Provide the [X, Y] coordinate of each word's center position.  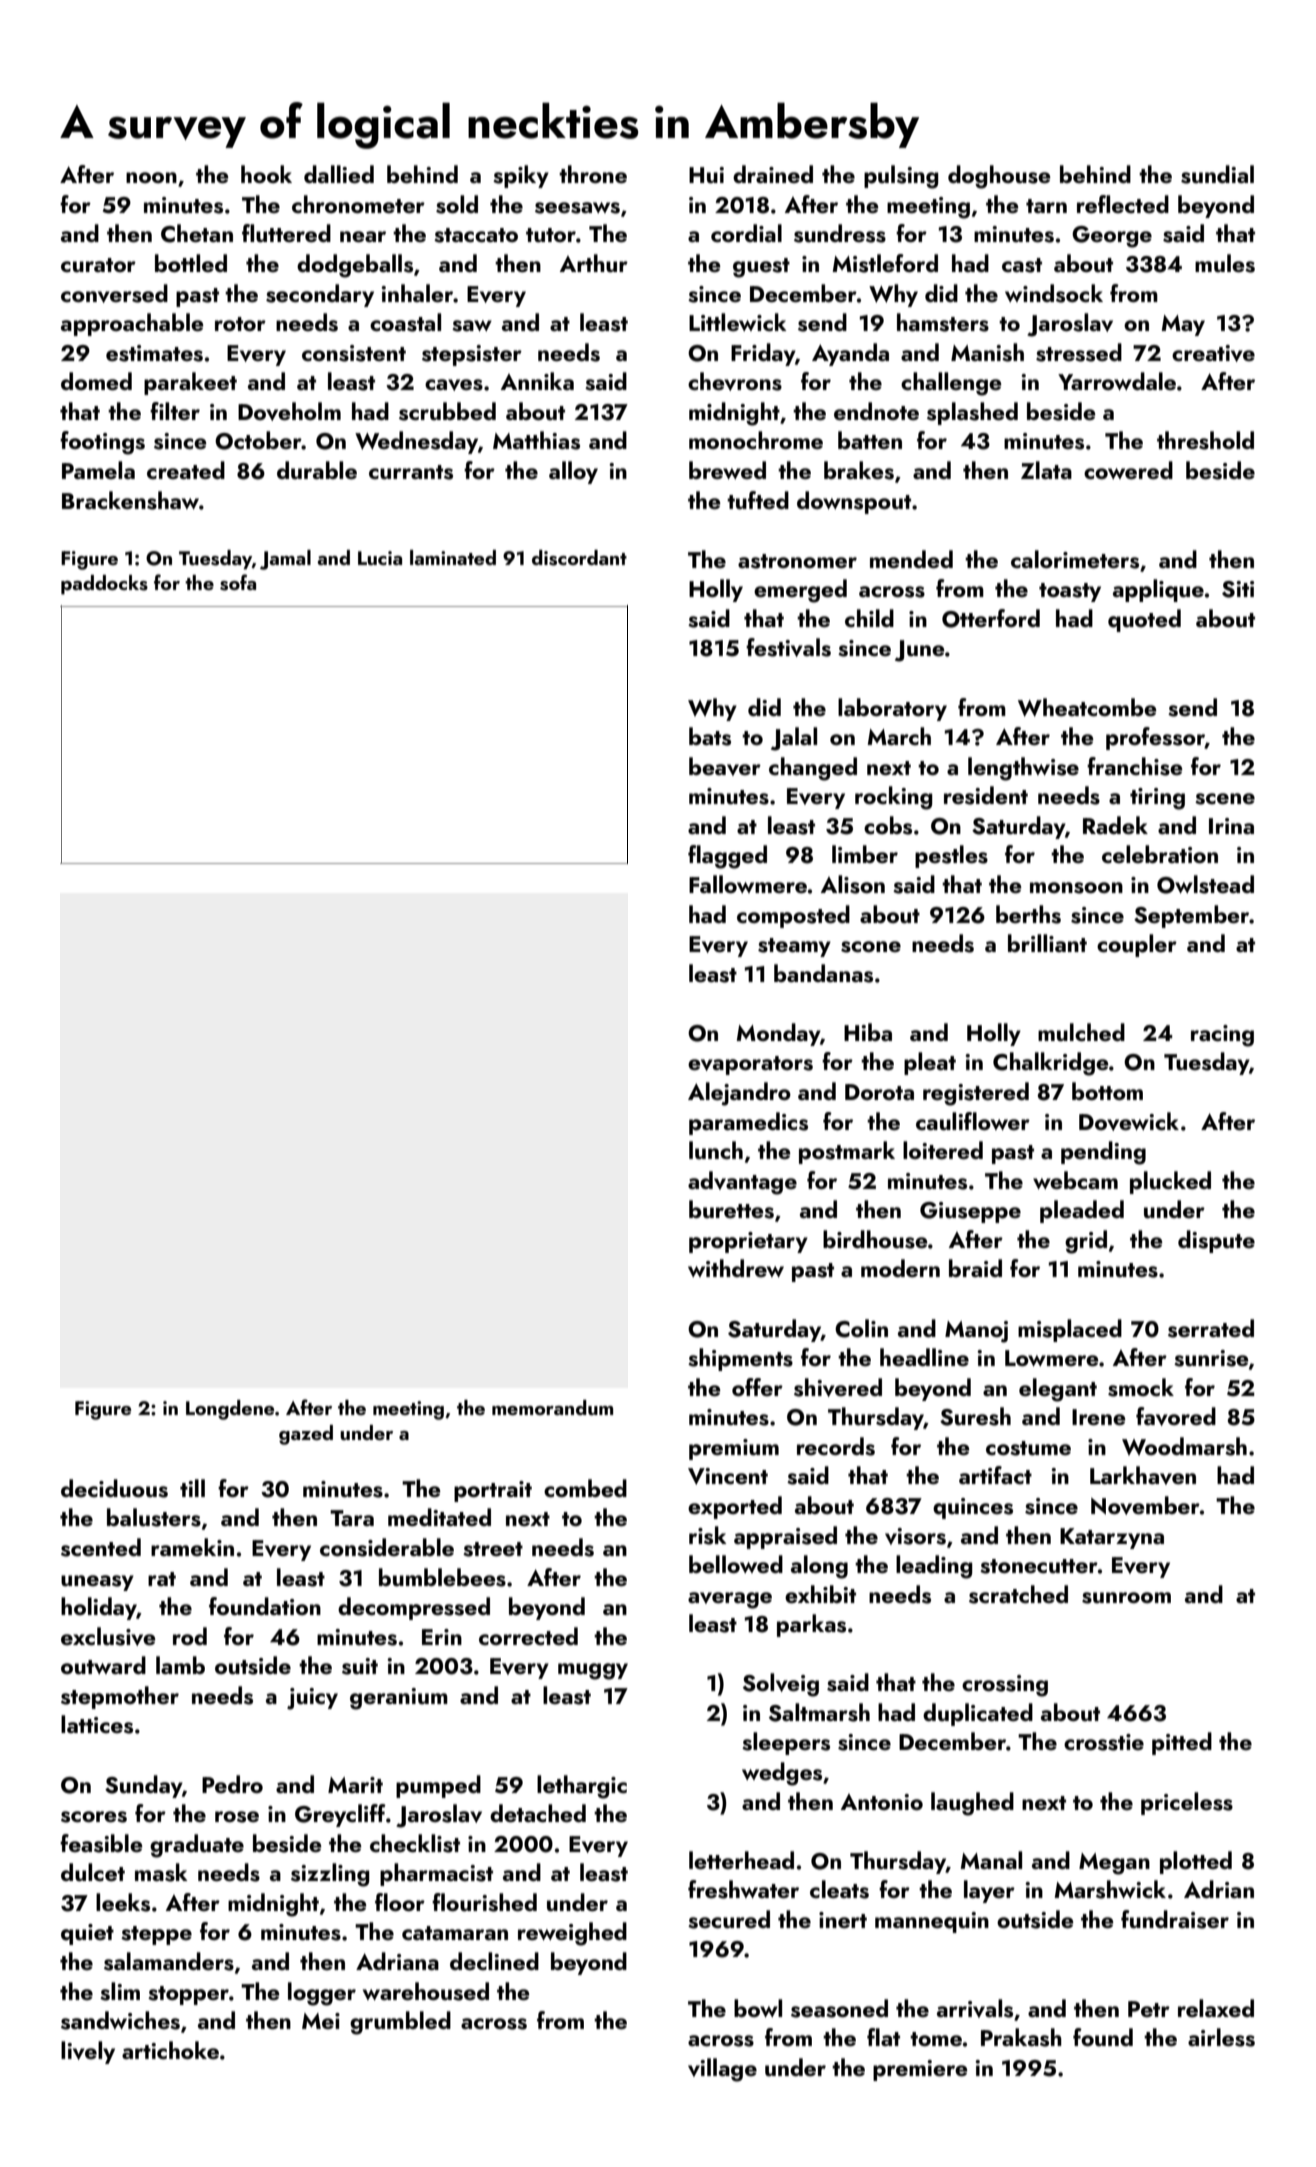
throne [593, 174]
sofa [238, 582]
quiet [87, 1934]
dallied [339, 174]
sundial [1217, 174]
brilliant [1047, 943]
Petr [1149, 2009]
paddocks [104, 585]
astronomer [797, 561]
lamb [180, 1665]
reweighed [572, 1934]
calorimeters [1075, 559]
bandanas [823, 973]
